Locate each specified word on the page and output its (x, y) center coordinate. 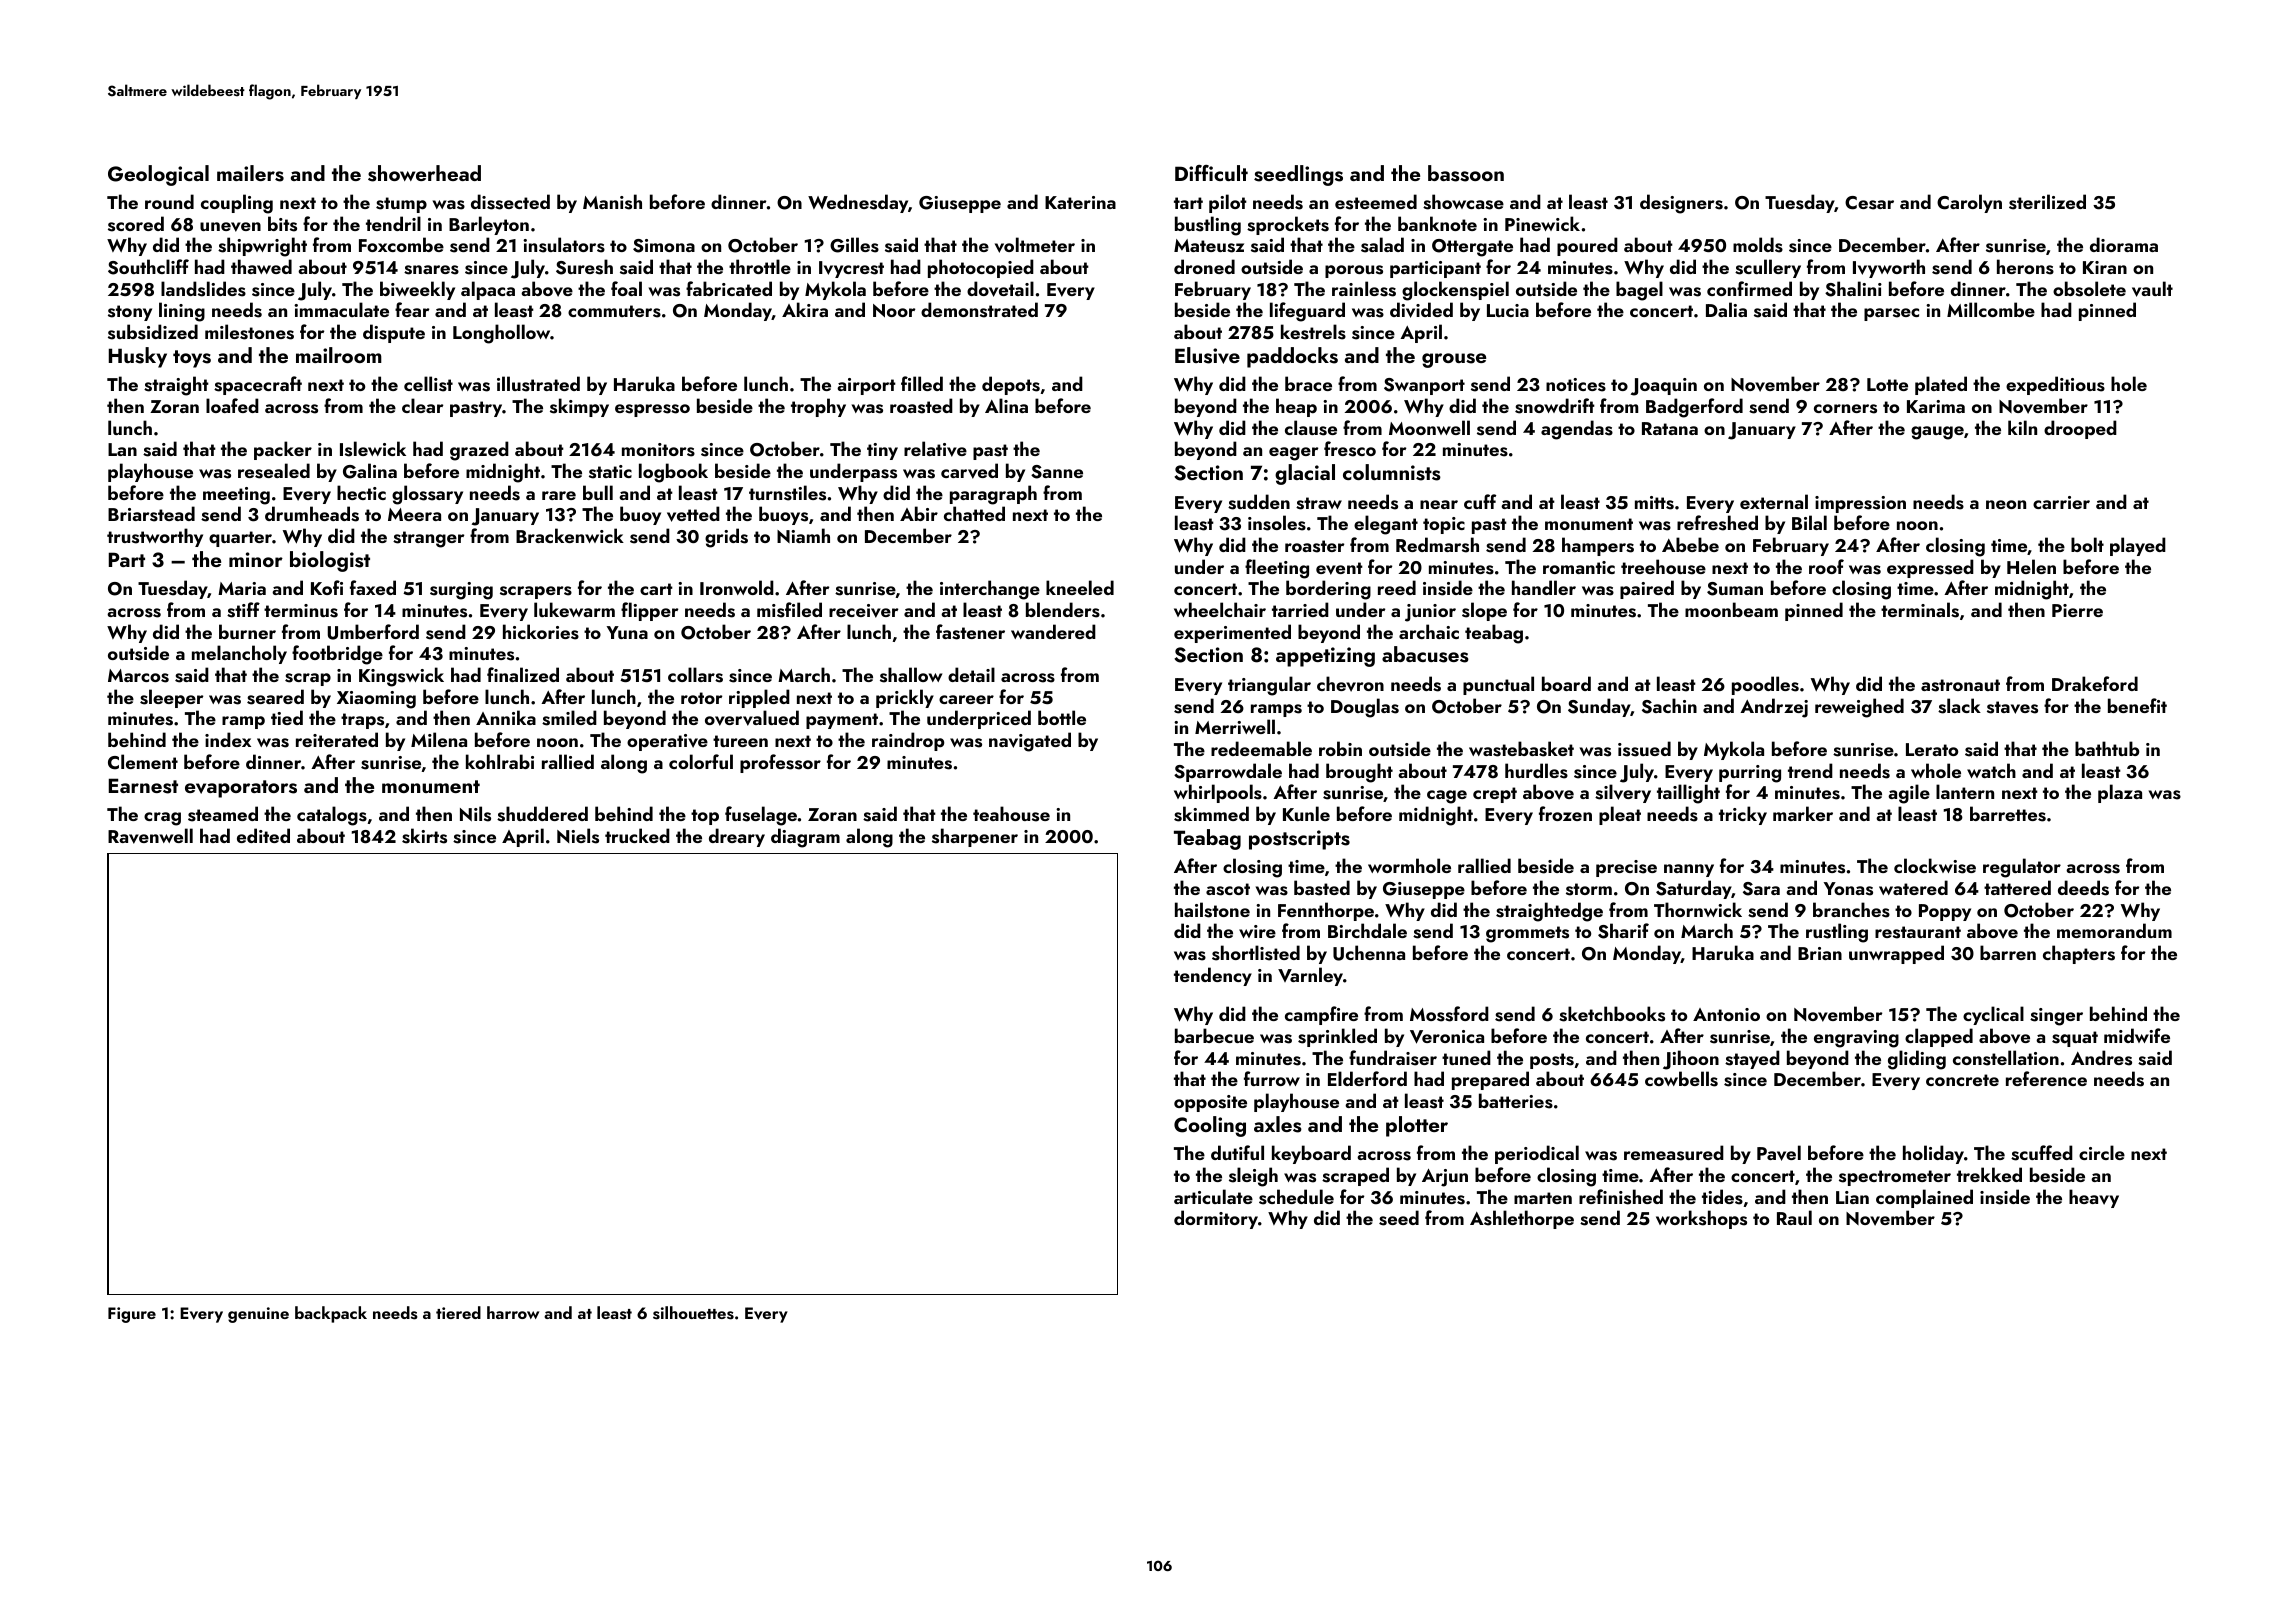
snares (431, 270)
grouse (1454, 360)
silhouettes (693, 1313)
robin (1340, 748)
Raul (1794, 1217)
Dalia (1726, 309)
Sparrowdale (1228, 772)
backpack (331, 1314)
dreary (737, 837)
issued (1644, 749)
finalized (523, 674)
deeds (2083, 888)
